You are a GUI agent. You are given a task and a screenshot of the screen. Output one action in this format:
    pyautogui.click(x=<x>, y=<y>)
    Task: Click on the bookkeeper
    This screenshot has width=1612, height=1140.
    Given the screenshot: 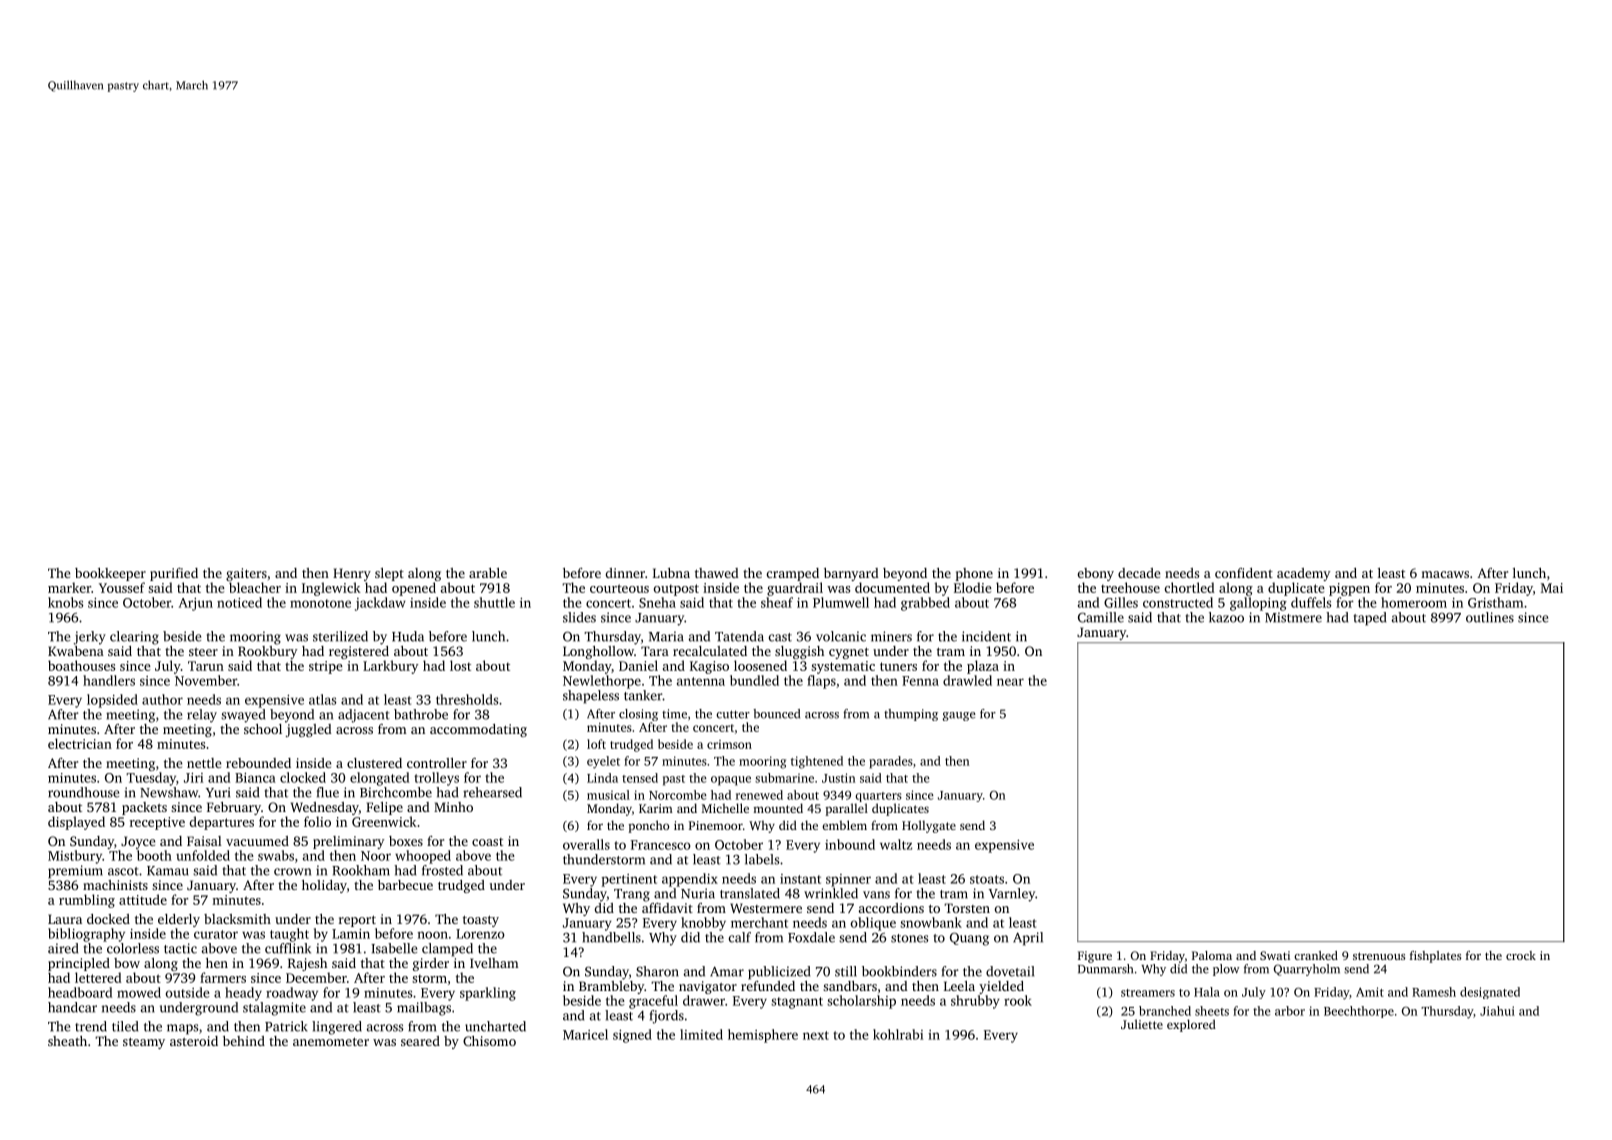 What is the action you would take?
    pyautogui.click(x=110, y=574)
